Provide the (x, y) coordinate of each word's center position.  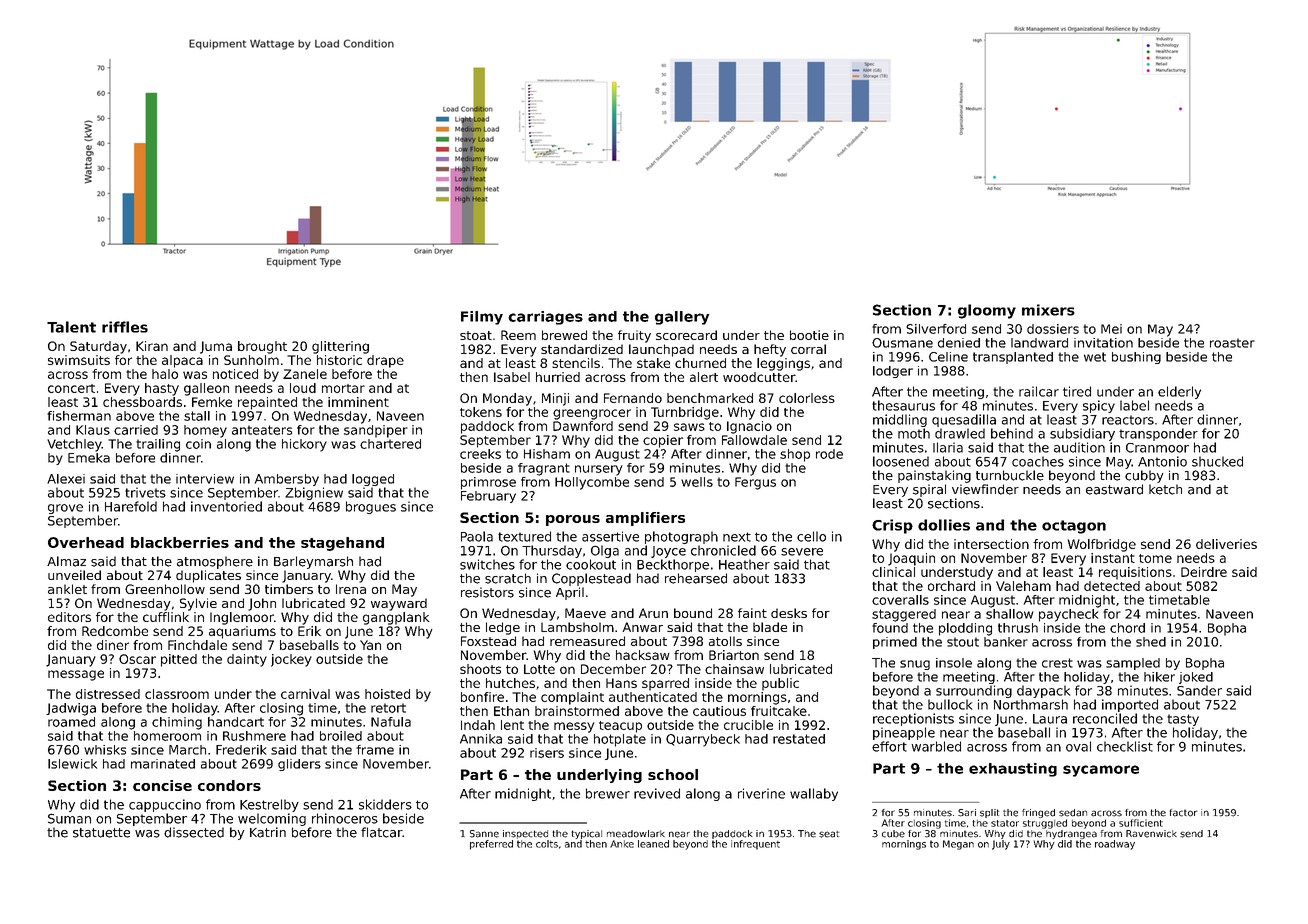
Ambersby (287, 480)
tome (1155, 558)
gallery (682, 318)
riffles (125, 327)
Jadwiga (71, 709)
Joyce (668, 552)
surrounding (974, 691)
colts (547, 844)
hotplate (620, 740)
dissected (194, 832)
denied (959, 343)
